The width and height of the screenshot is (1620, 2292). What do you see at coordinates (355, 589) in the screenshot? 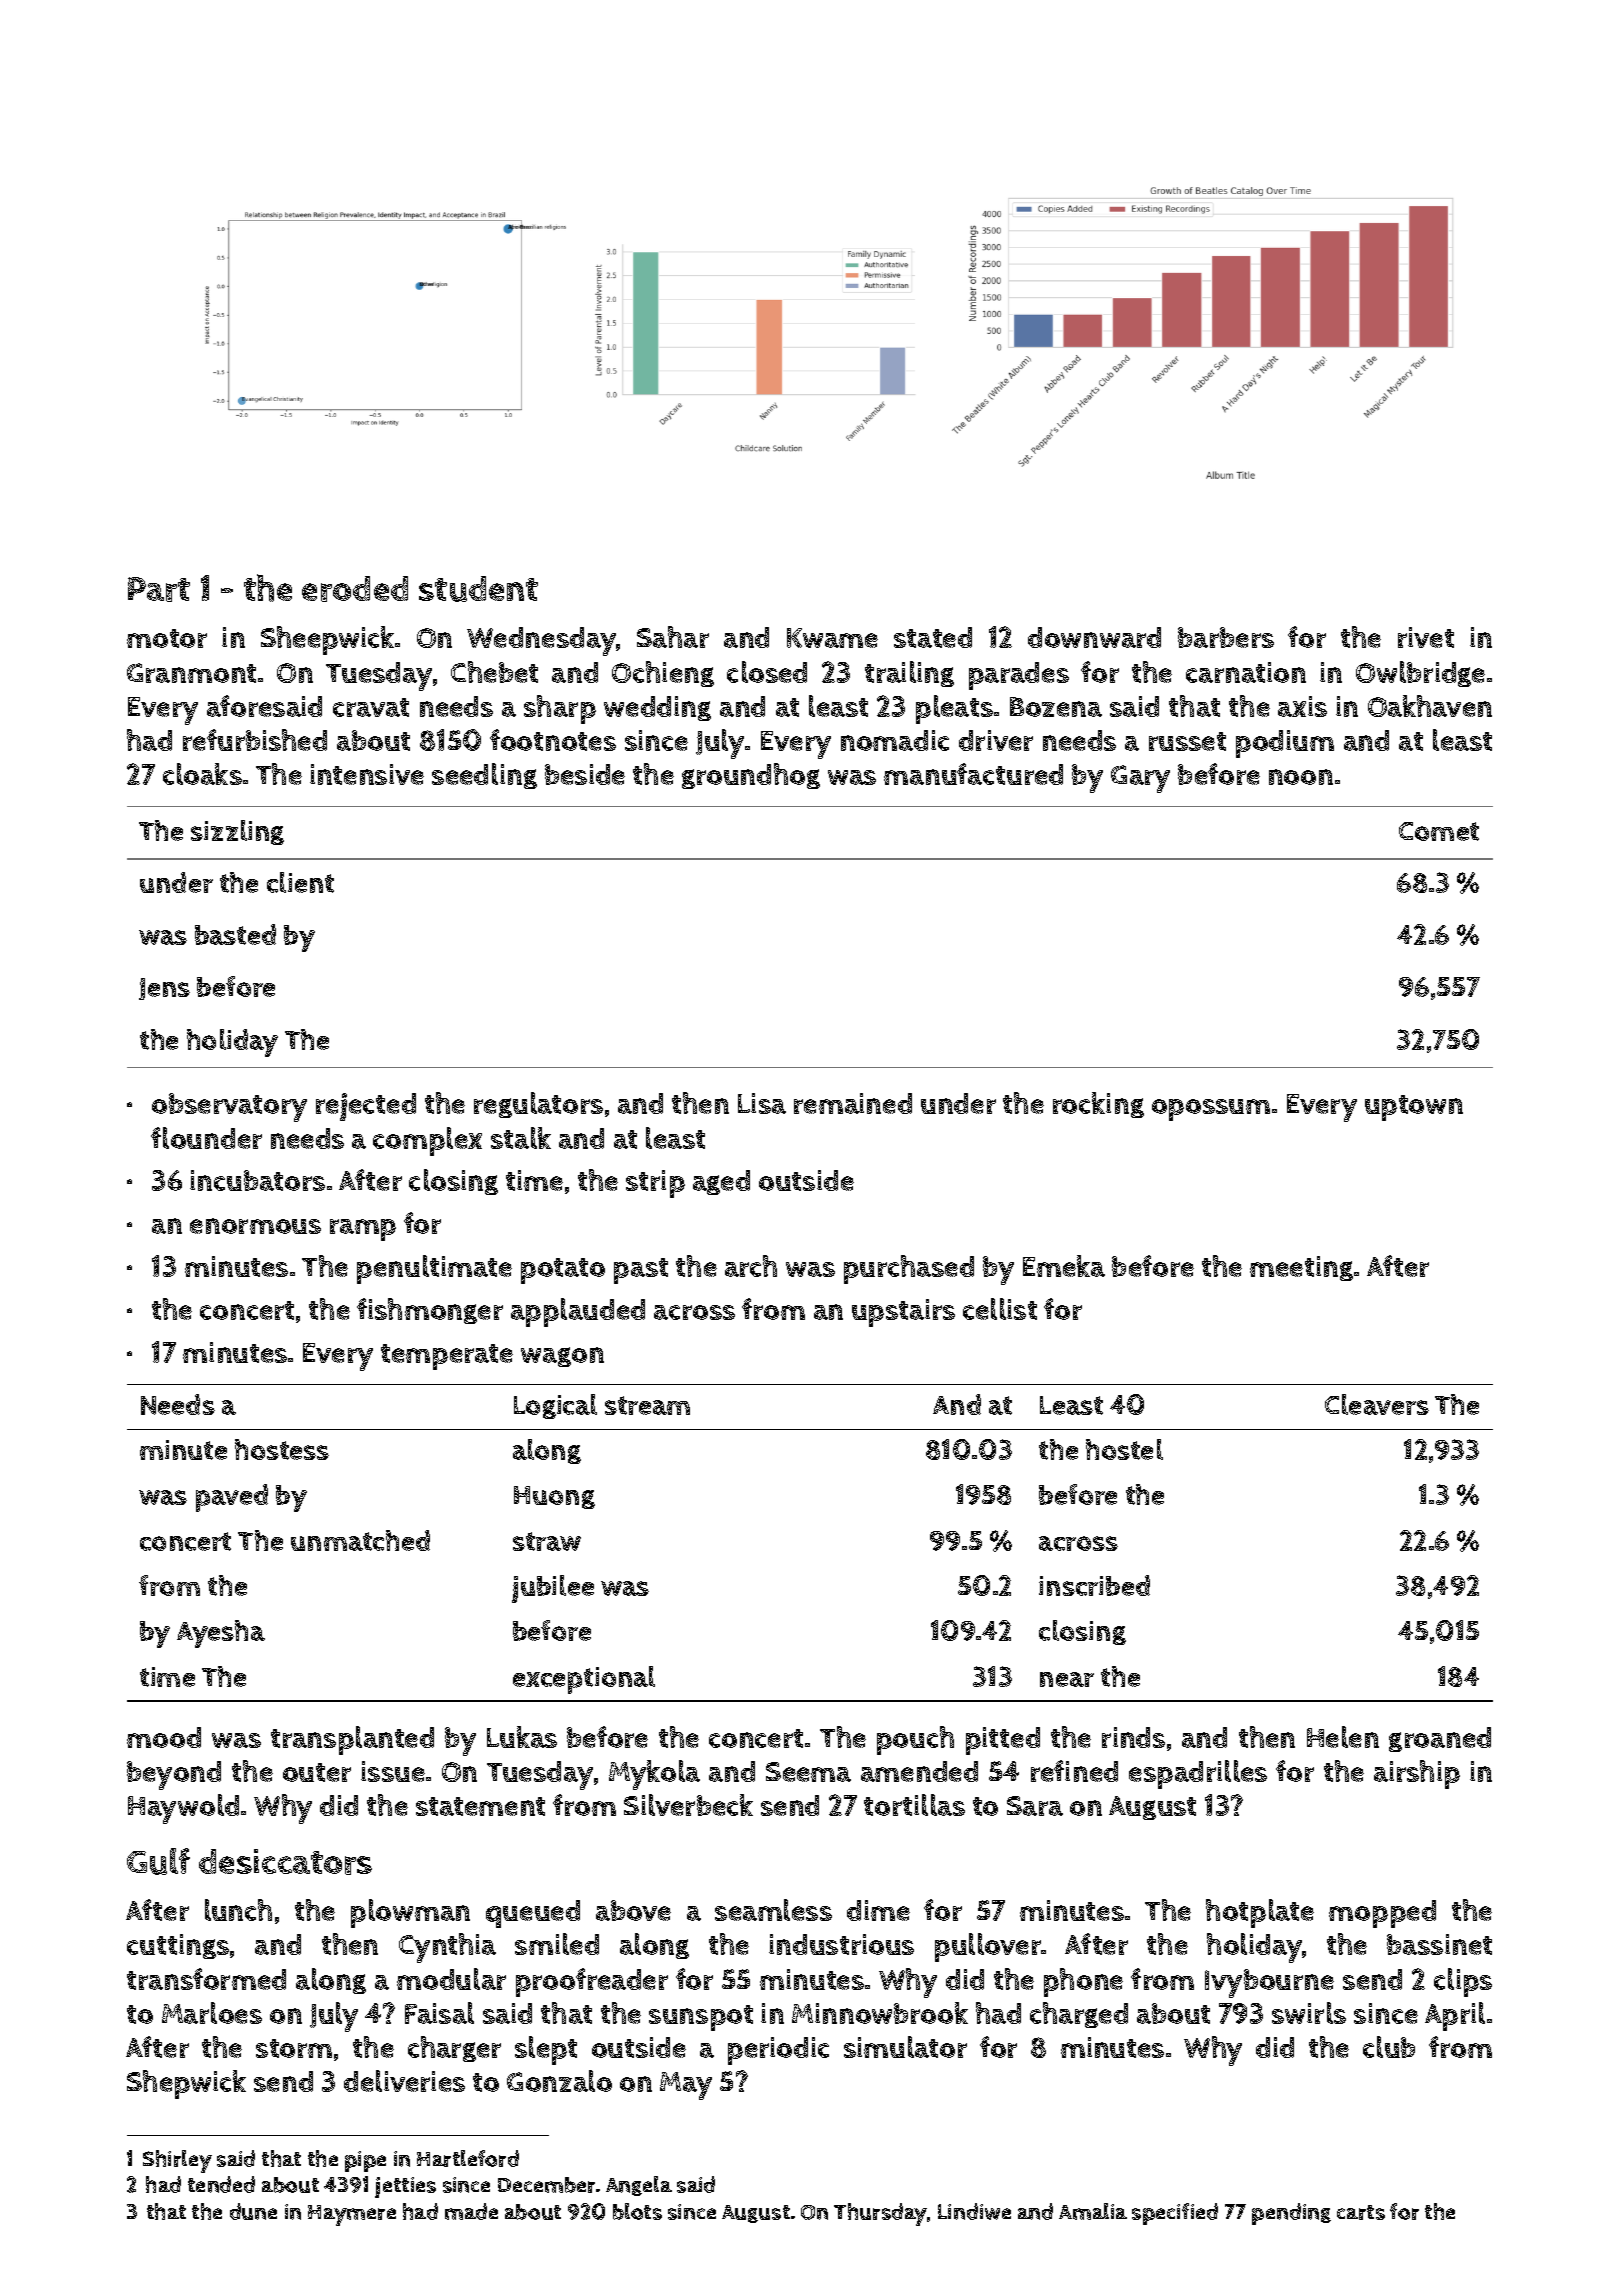
I see `eroded` at bounding box center [355, 589].
